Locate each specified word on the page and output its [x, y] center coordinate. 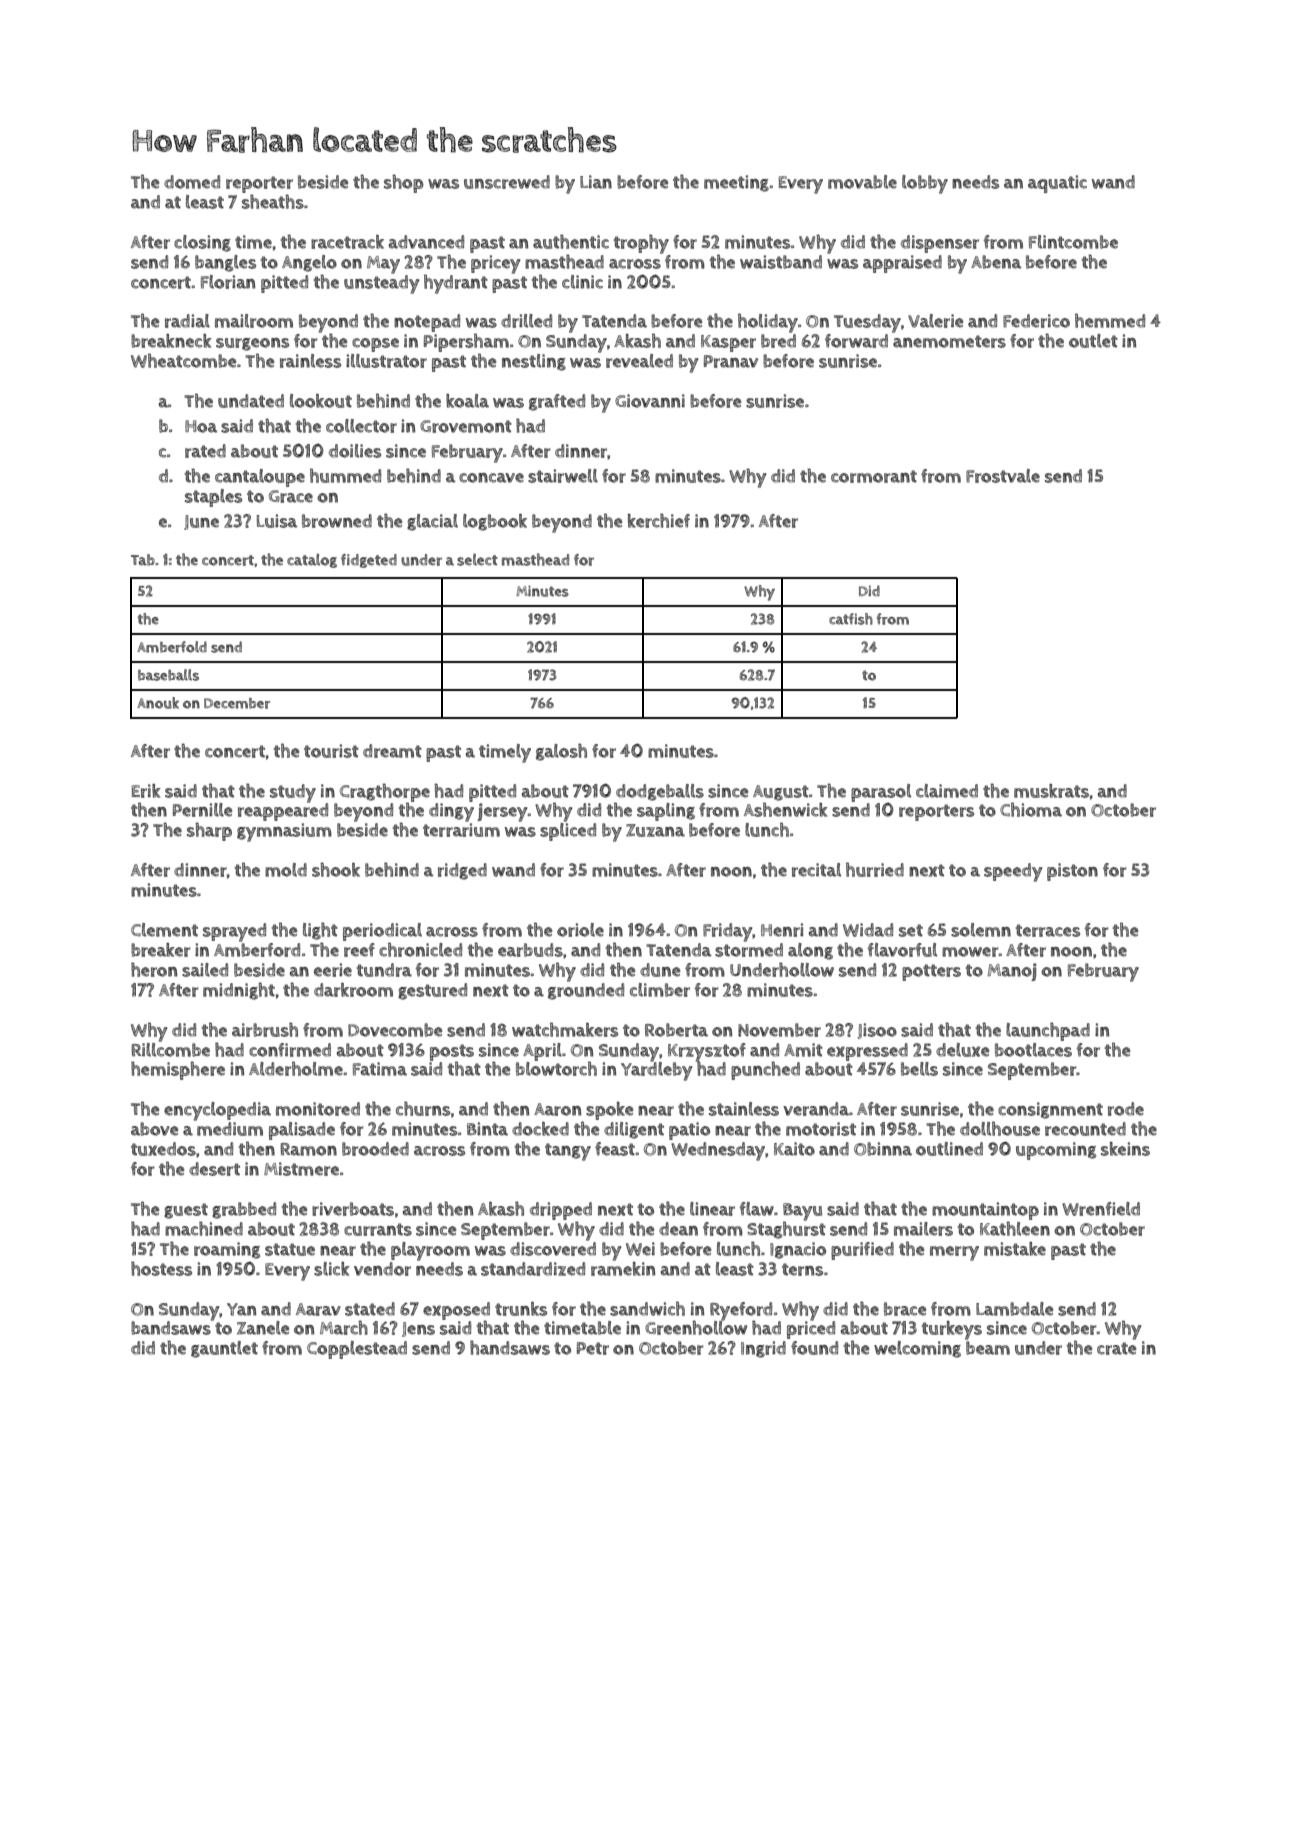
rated [205, 451]
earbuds [530, 950]
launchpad [1048, 1031]
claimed [947, 791]
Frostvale [1003, 476]
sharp [209, 831]
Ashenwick [786, 809]
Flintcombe [1073, 242]
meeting [736, 183]
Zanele [263, 1328]
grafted [557, 402]
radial [187, 321]
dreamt [392, 751]
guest [186, 1211]
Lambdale [1014, 1309]
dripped [561, 1211]
